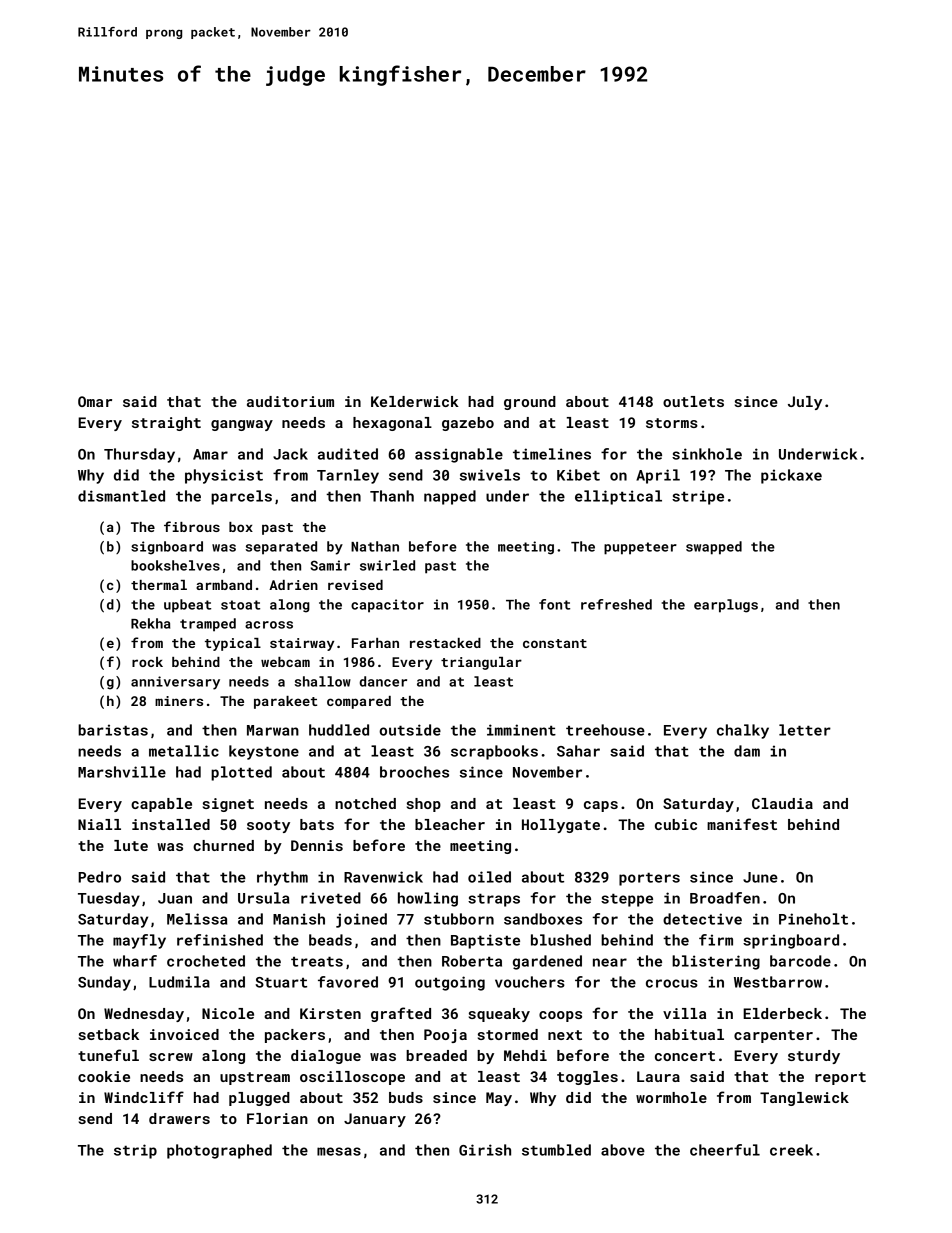 This page has height=1233, width=952. Describe the element at coordinates (228, 805) in the page. I see `signet` at that location.
